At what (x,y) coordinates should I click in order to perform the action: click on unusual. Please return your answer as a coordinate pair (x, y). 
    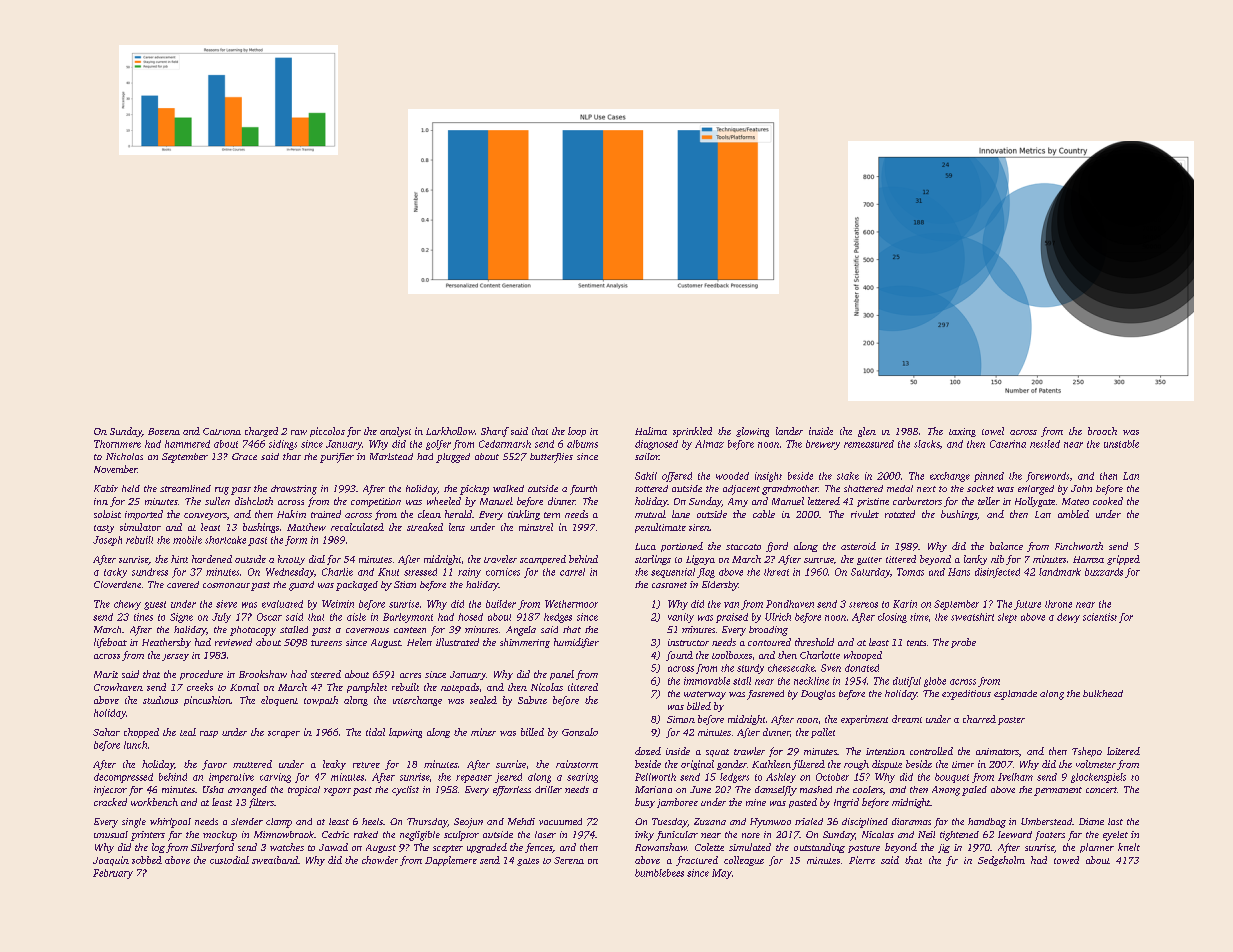
    Looking at the image, I should click on (111, 834).
